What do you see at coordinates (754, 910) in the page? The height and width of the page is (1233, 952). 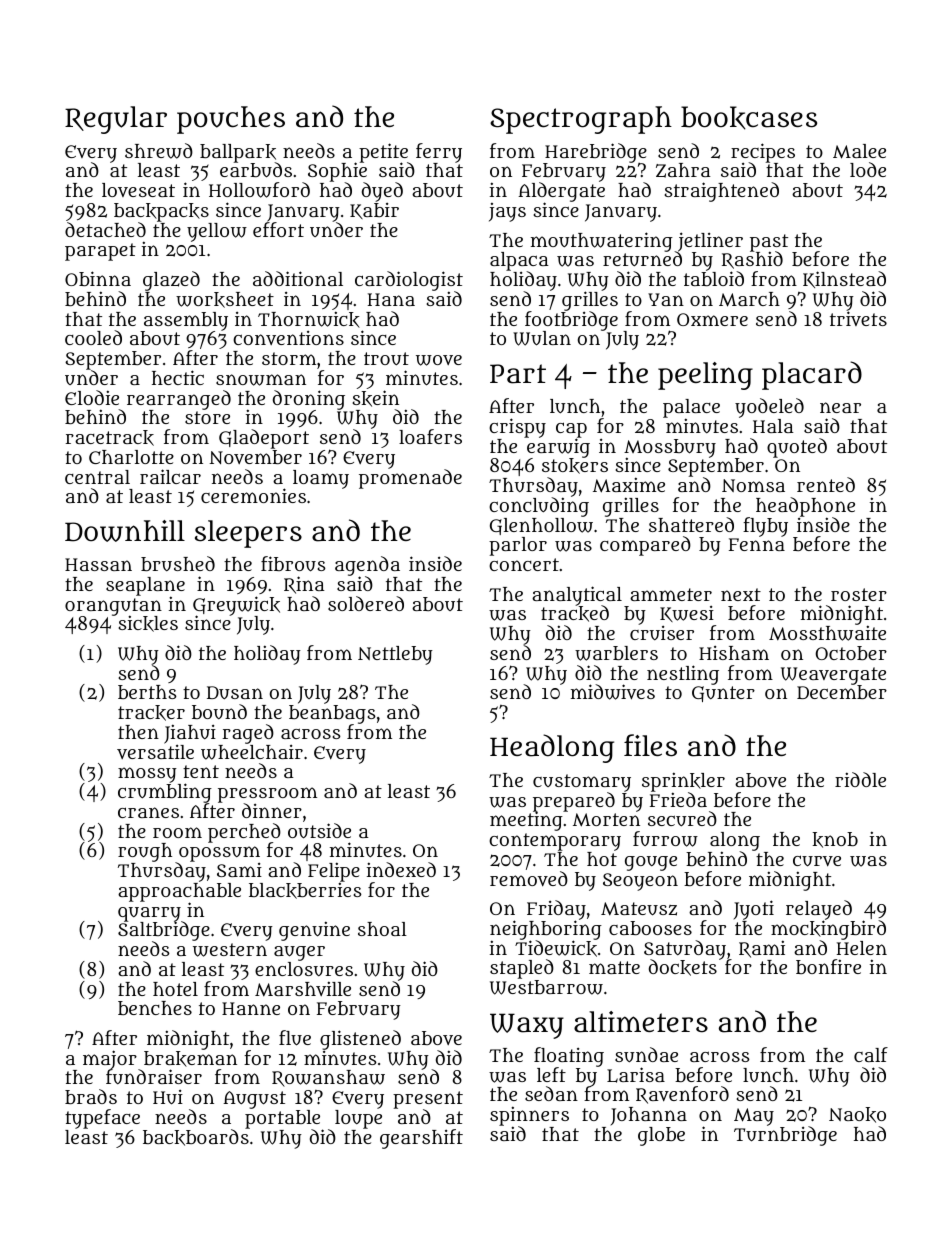 I see `Jyoti` at bounding box center [754, 910].
